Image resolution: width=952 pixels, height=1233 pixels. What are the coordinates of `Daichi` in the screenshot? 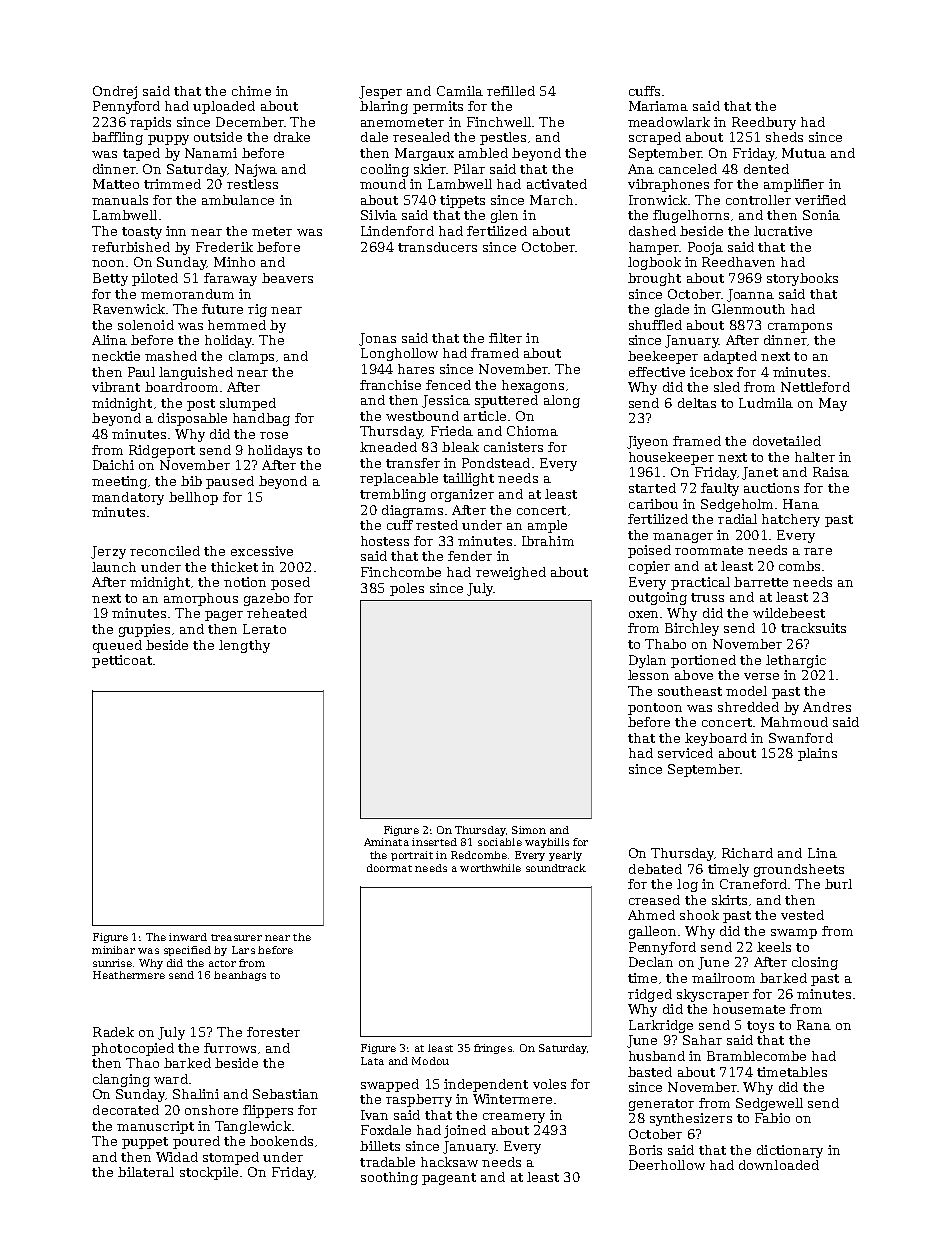 It's located at (113, 465).
